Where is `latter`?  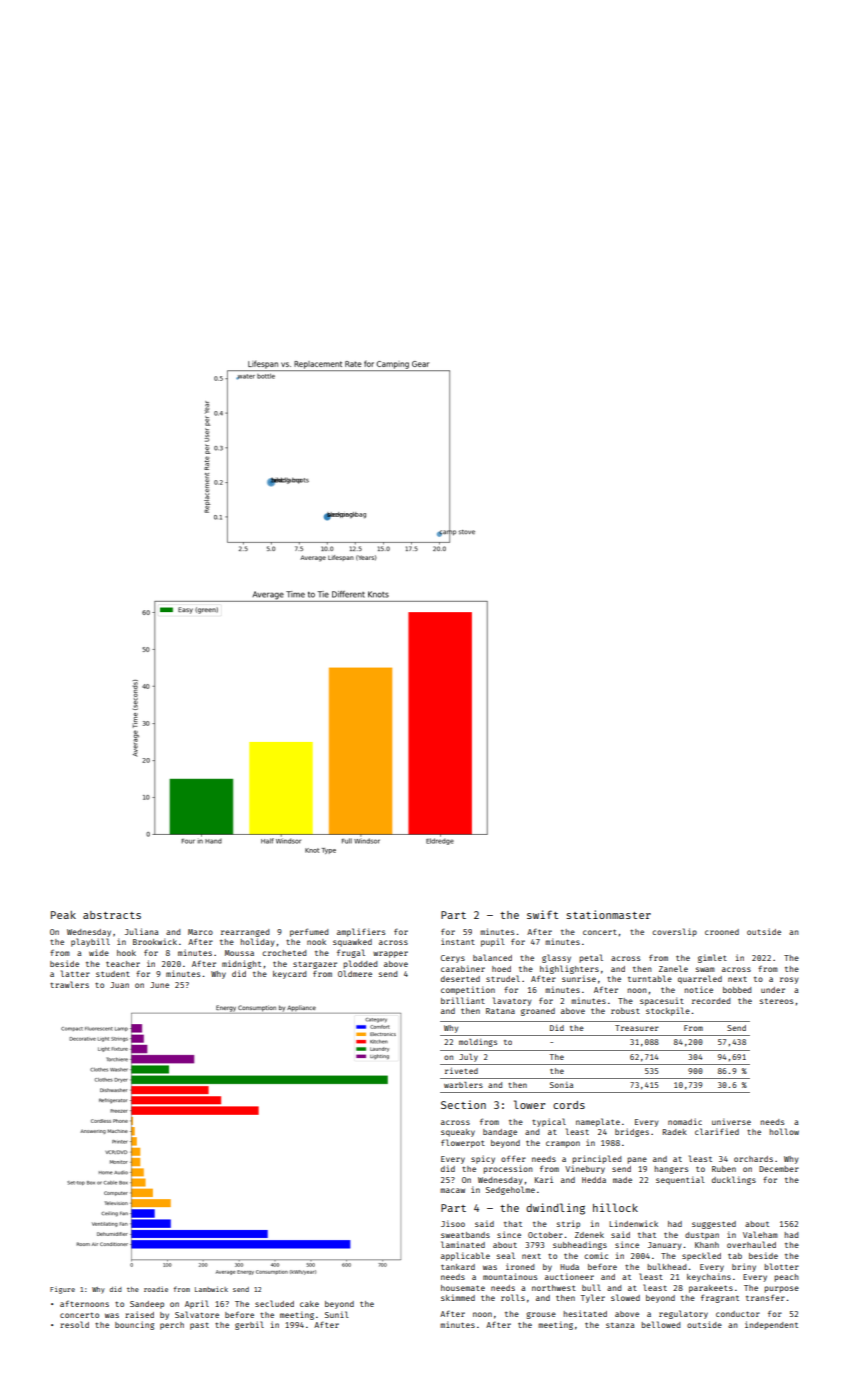
latter is located at coordinates (75, 973).
